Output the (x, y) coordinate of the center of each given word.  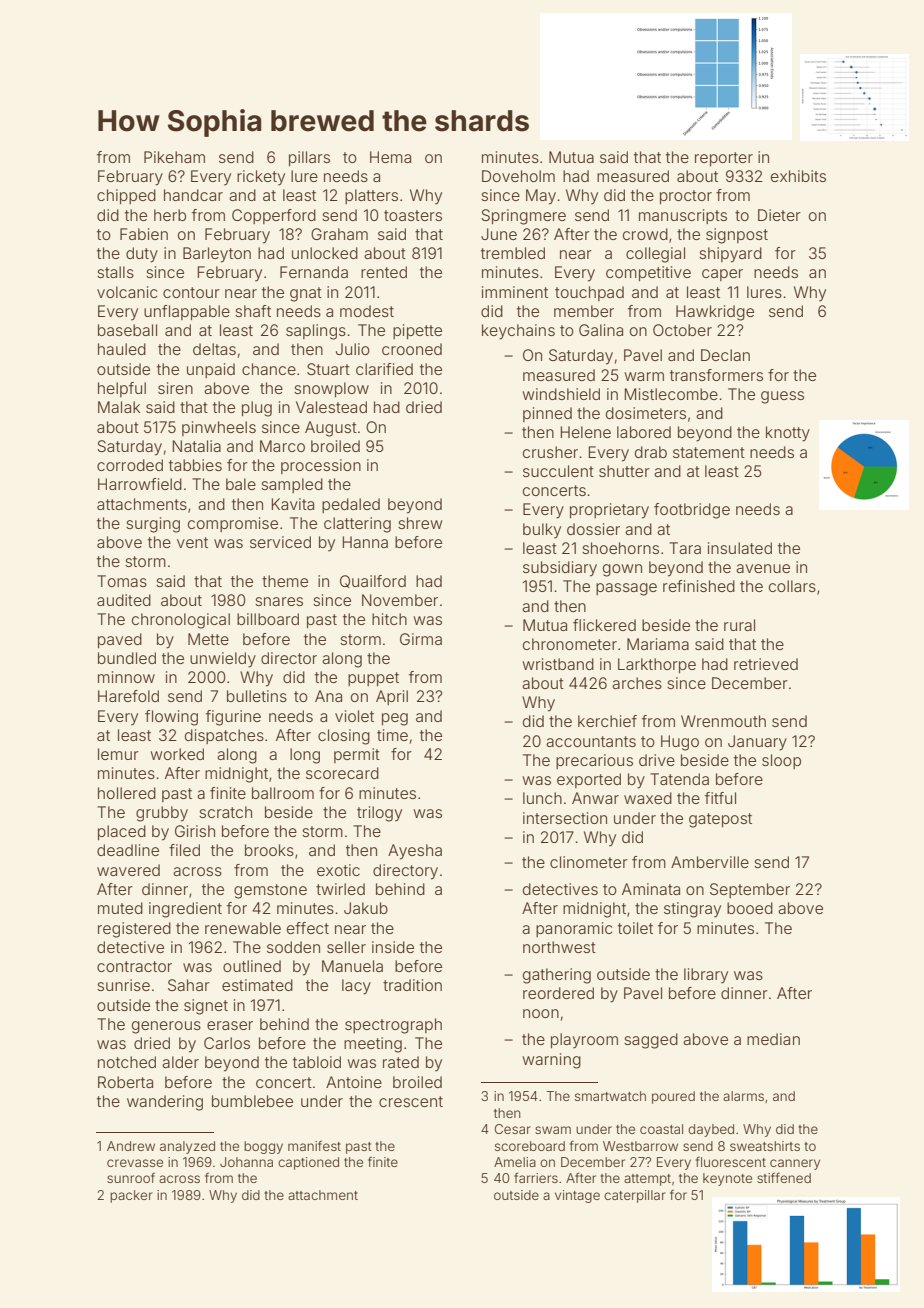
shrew (420, 523)
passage (626, 589)
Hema (390, 157)
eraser (230, 1025)
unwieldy (223, 660)
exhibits (798, 176)
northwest (559, 947)
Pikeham (174, 157)
